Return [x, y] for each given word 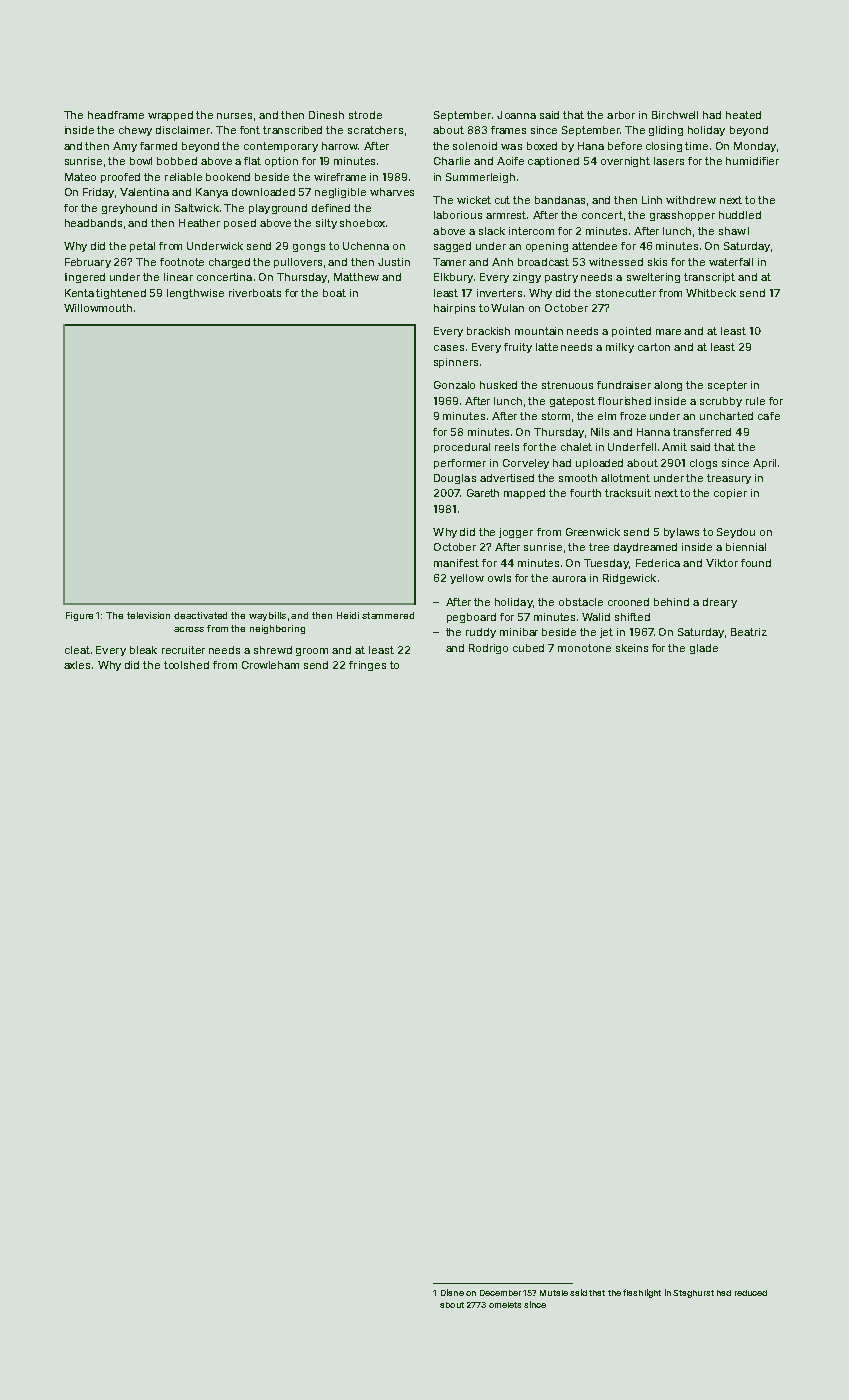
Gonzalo [454, 385]
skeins [632, 648]
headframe [116, 115]
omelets [505, 1305]
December [500, 1293]
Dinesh [326, 115]
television [148, 615]
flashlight [642, 1293]
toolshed [186, 665]
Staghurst [693, 1294]
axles [77, 665]
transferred [702, 432]
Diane [452, 1292]
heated [743, 115]
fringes [367, 666]
